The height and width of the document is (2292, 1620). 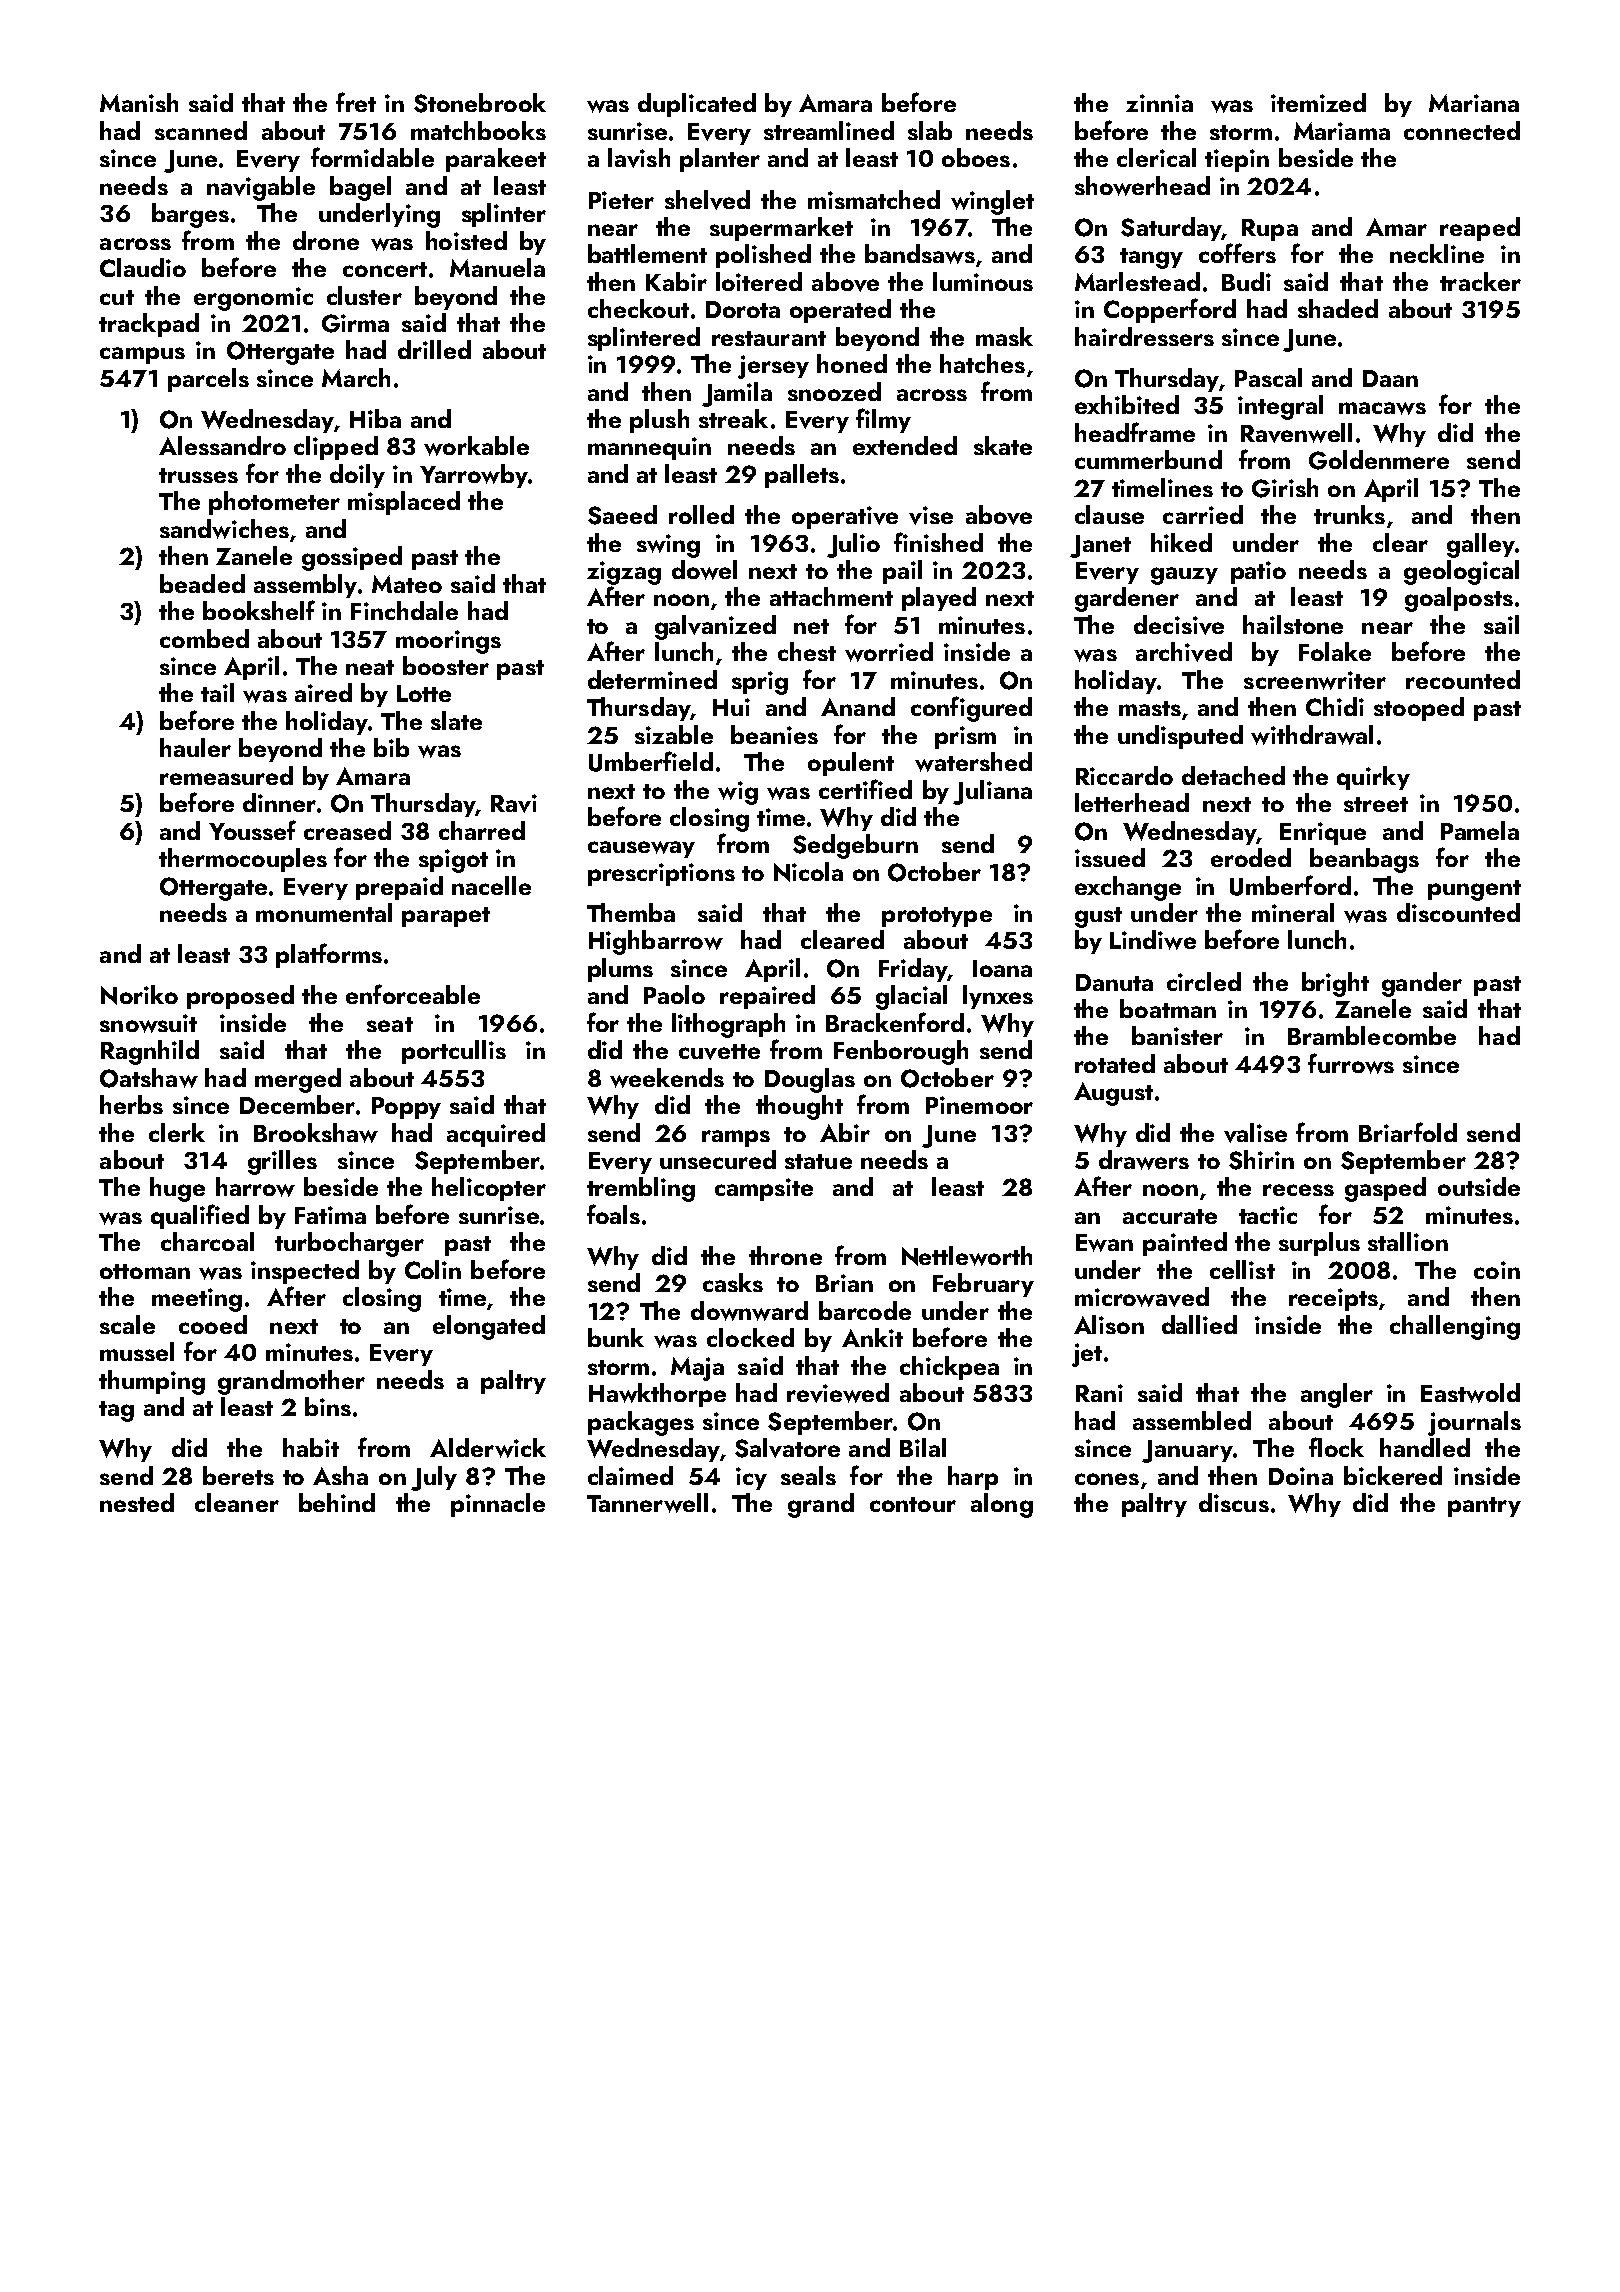 I want to click on tracker, so click(x=1480, y=281).
